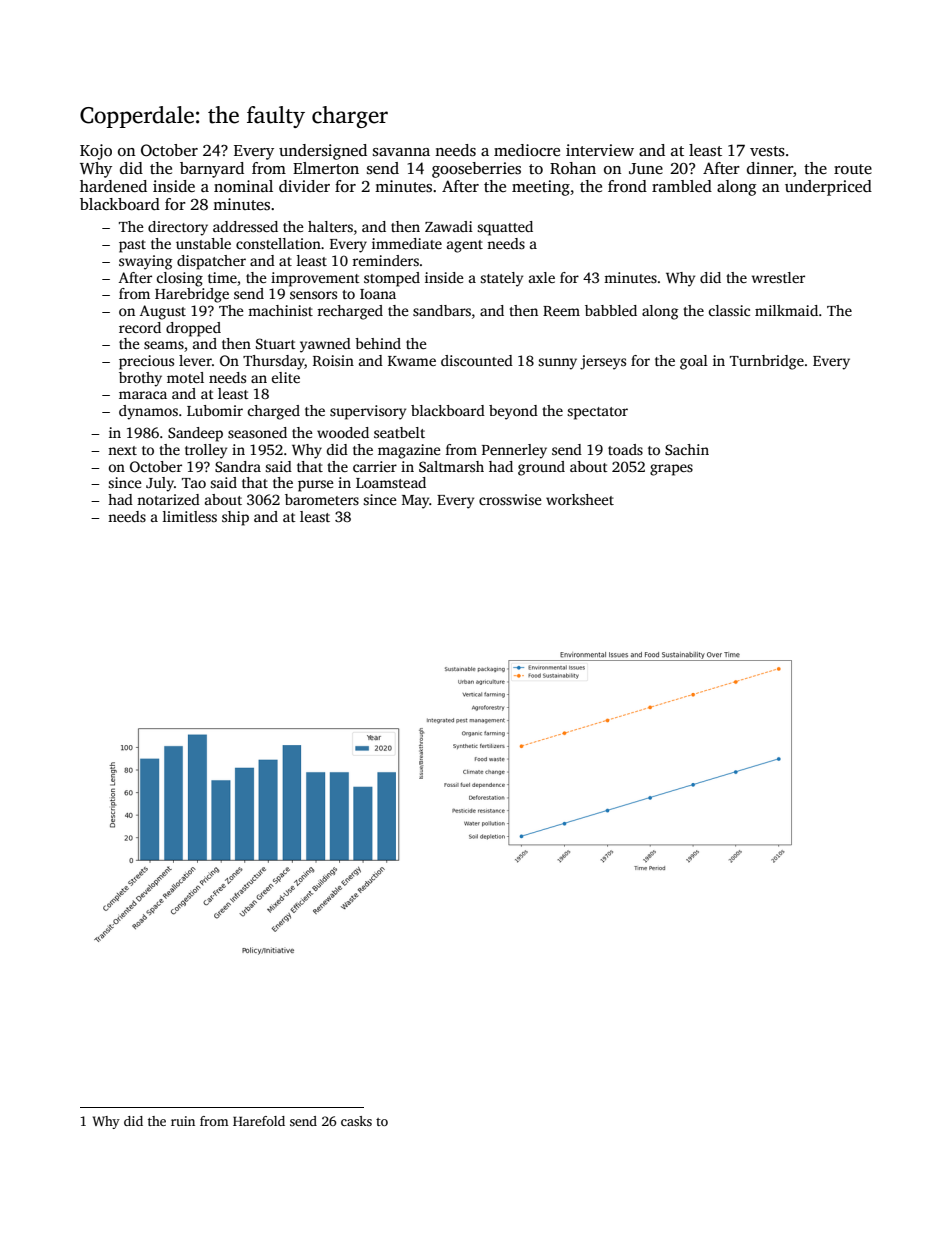 Image resolution: width=952 pixels, height=1233 pixels. Describe the element at coordinates (168, 499) in the image. I see `notarized` at that location.
